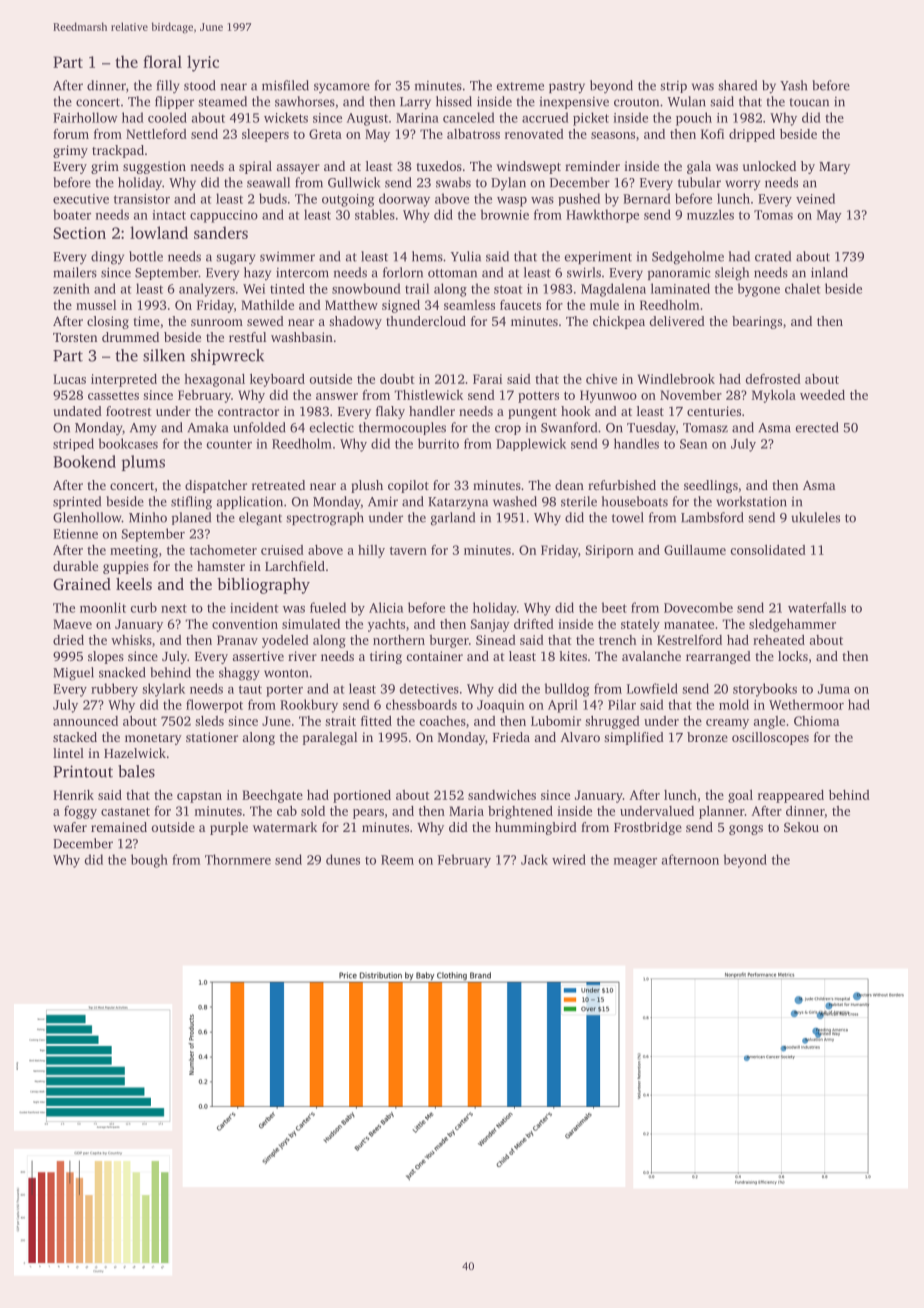 This image has height=1308, width=924. Describe the element at coordinates (834, 689) in the image. I see `Juma` at that location.
